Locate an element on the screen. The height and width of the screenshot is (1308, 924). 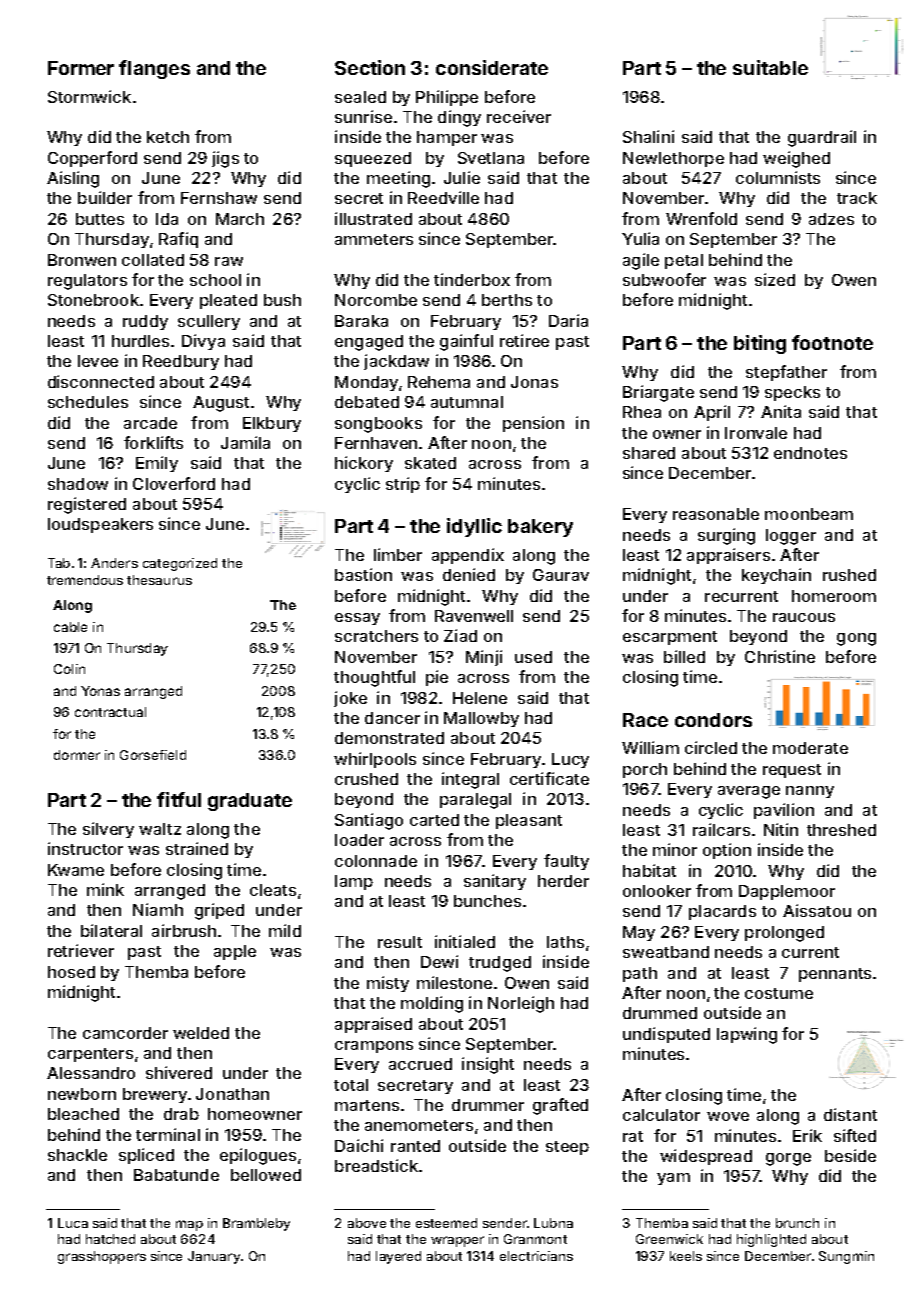
wove is located at coordinates (728, 1116).
